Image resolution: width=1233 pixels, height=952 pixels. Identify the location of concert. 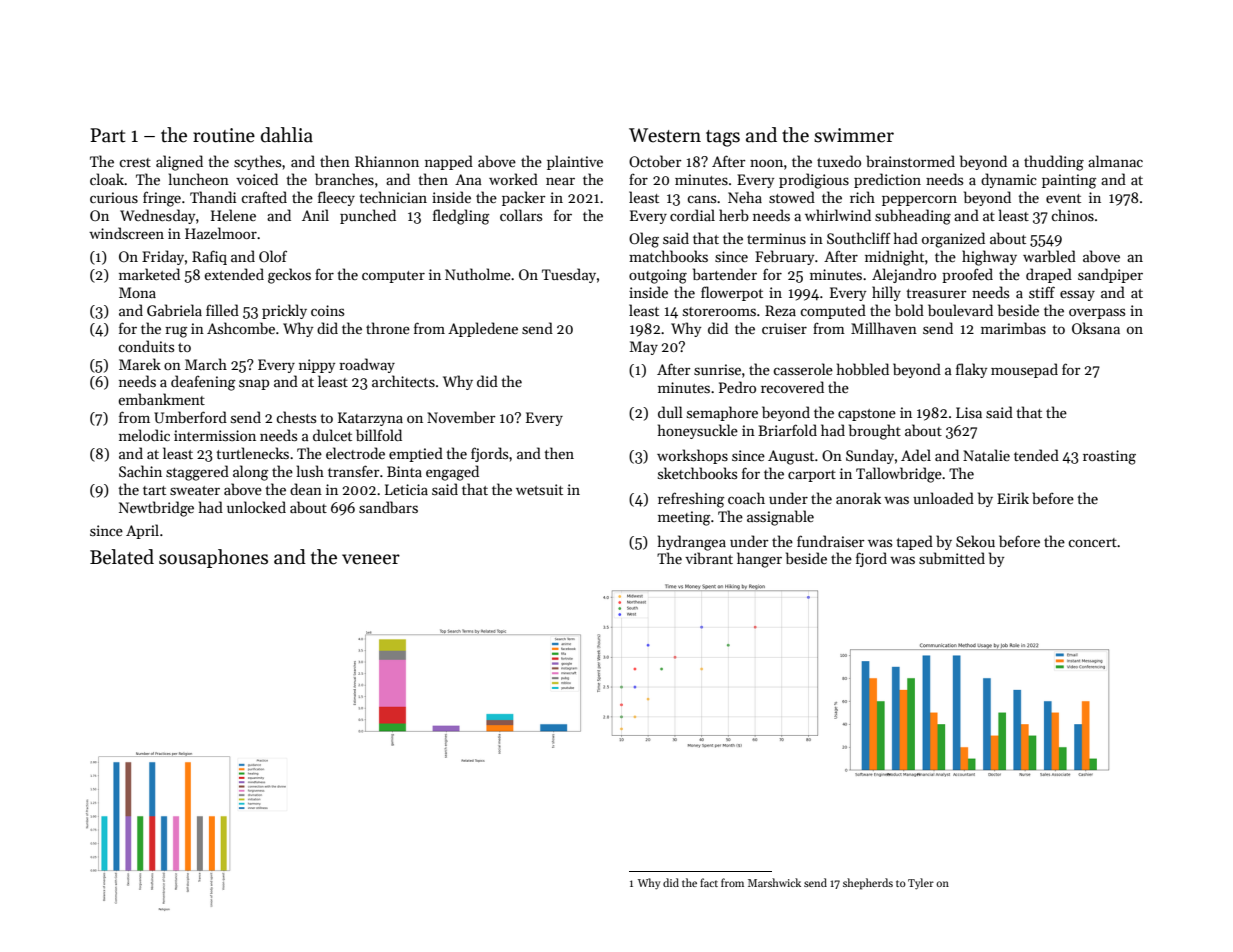
(1092, 542).
